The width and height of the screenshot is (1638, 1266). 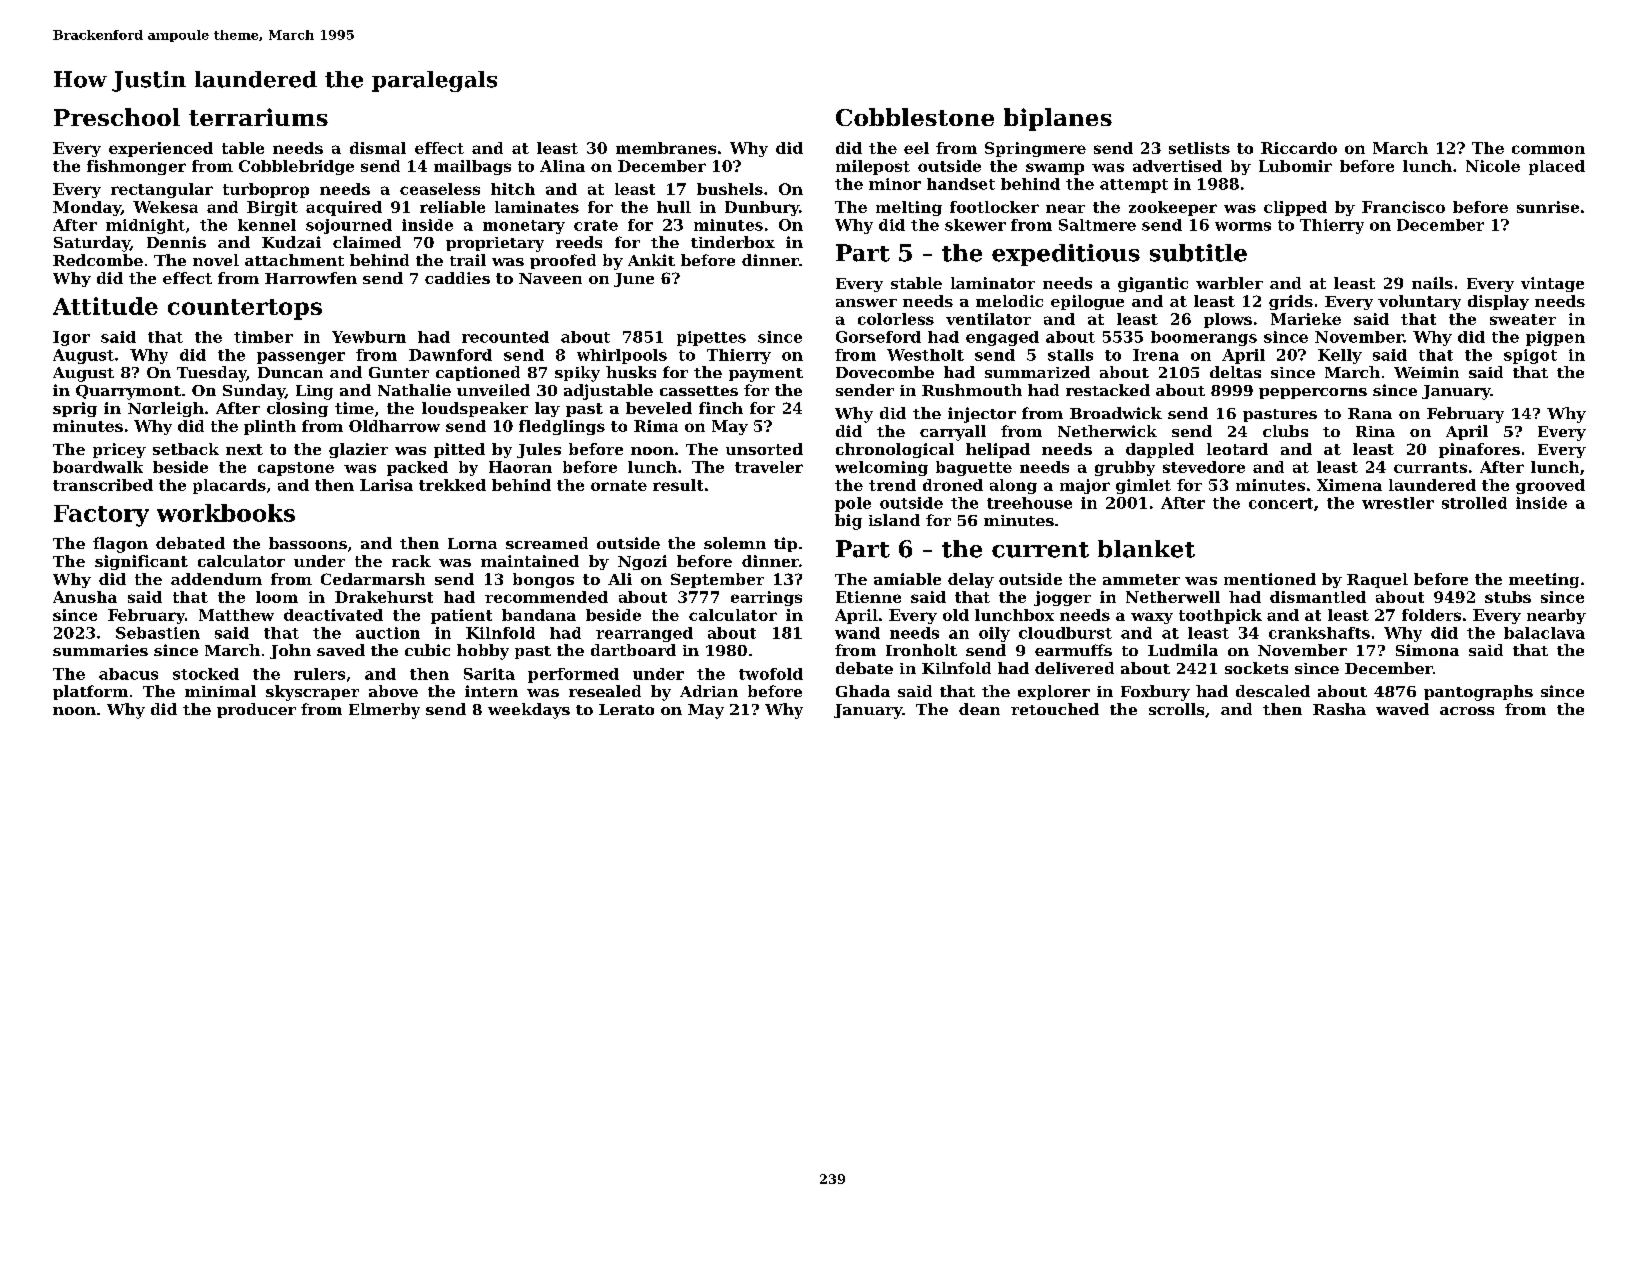 I want to click on Factory, so click(x=101, y=516).
